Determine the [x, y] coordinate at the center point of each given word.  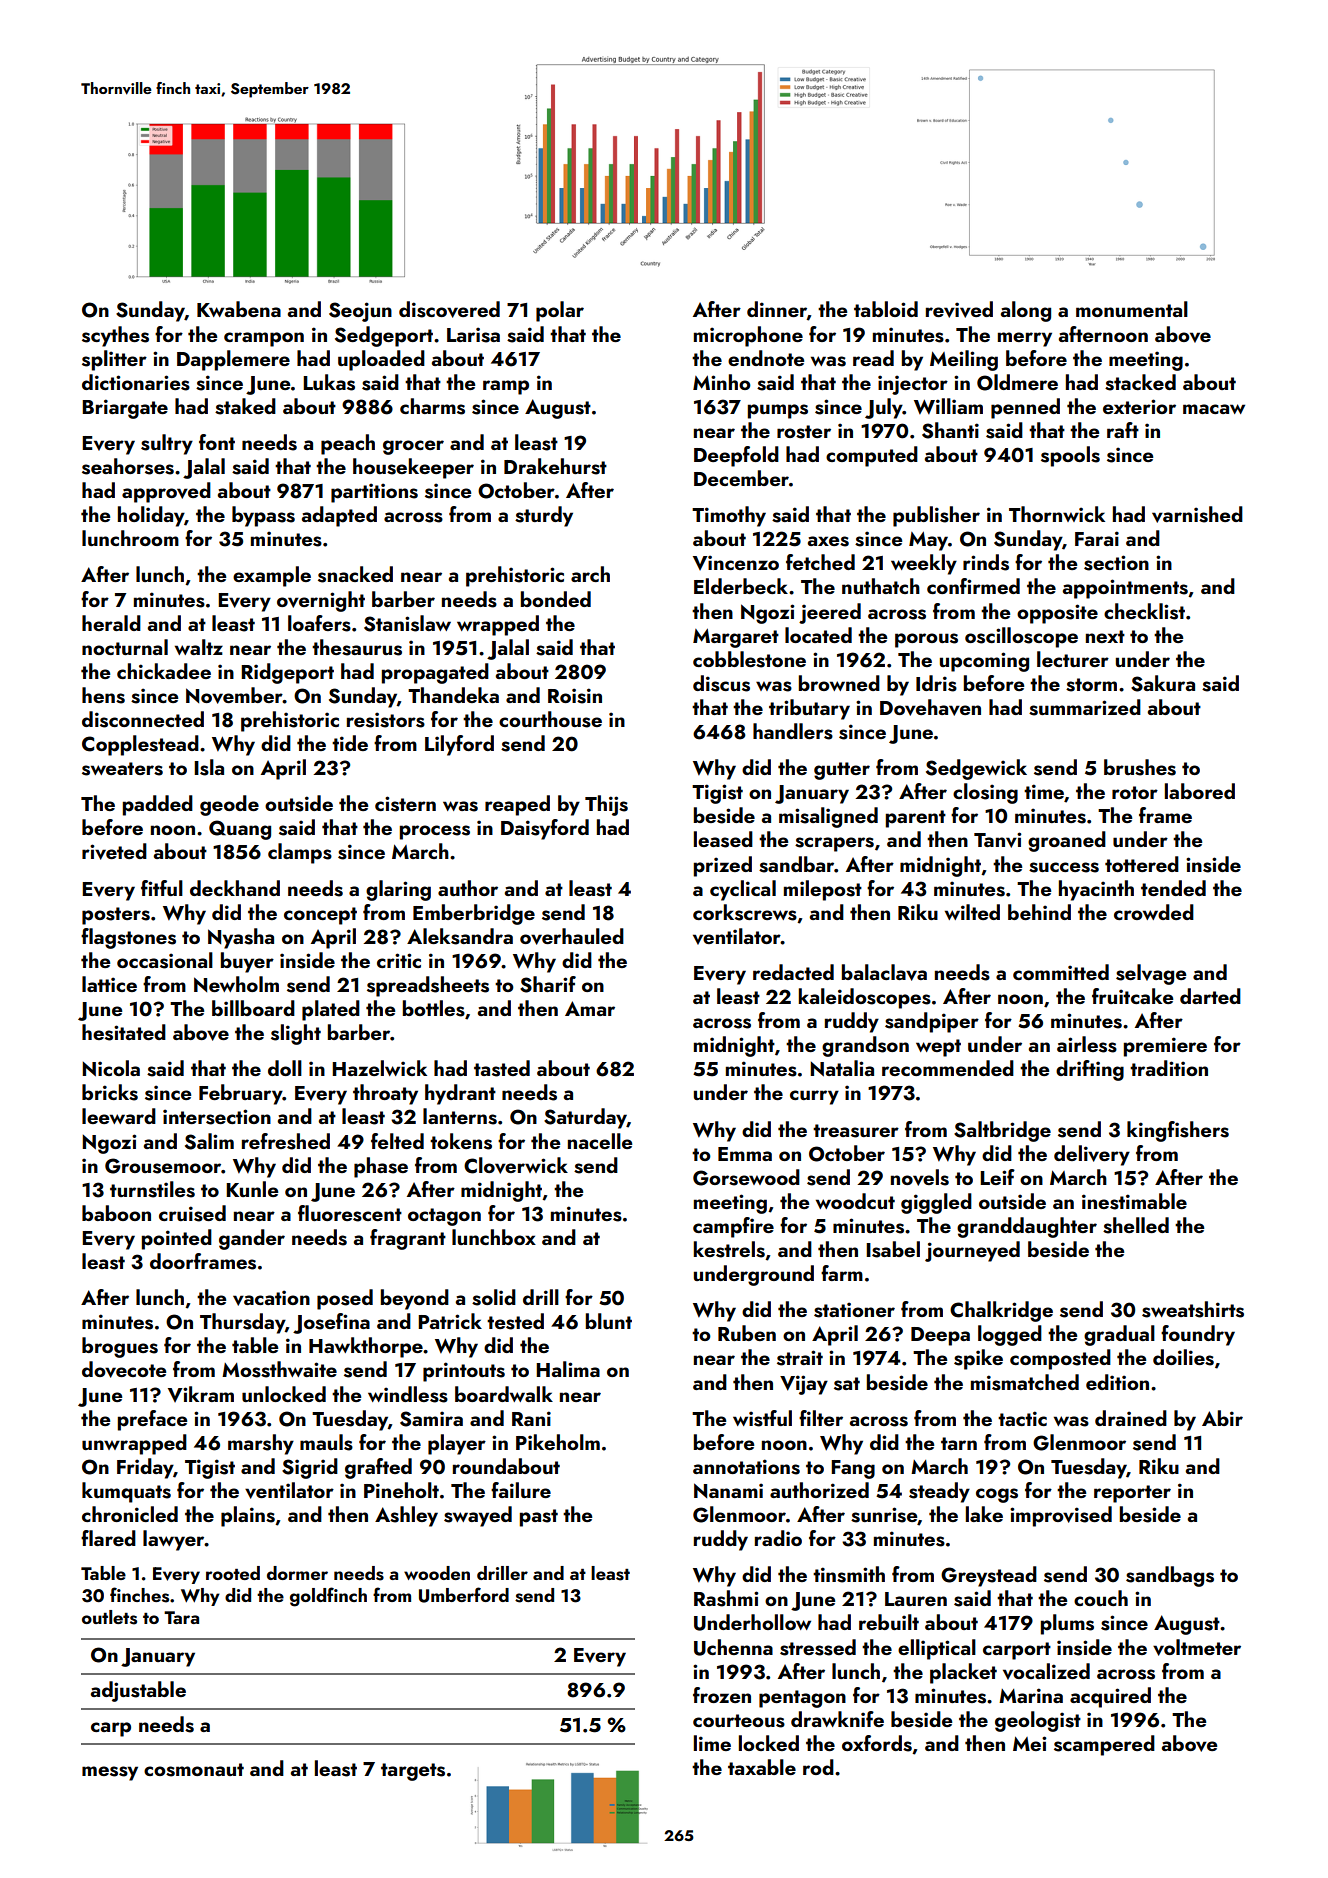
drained [1131, 1418]
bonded [556, 599]
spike [978, 1359]
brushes [1140, 767]
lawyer [174, 1540]
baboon [116, 1213]
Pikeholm [558, 1442]
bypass [263, 516]
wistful [762, 1418]
